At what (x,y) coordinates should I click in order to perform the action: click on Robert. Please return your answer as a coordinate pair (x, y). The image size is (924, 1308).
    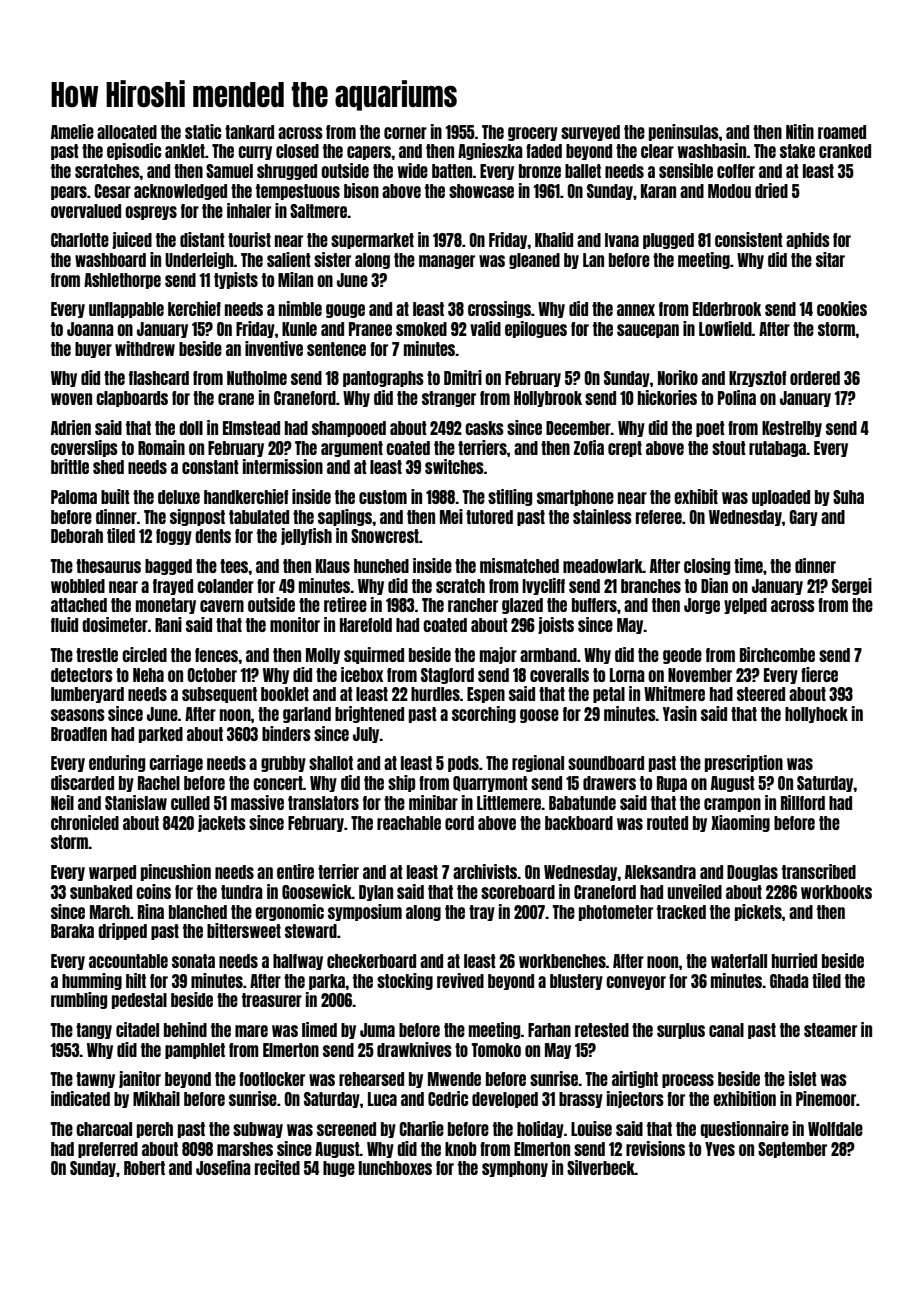
    Looking at the image, I should click on (144, 1168).
